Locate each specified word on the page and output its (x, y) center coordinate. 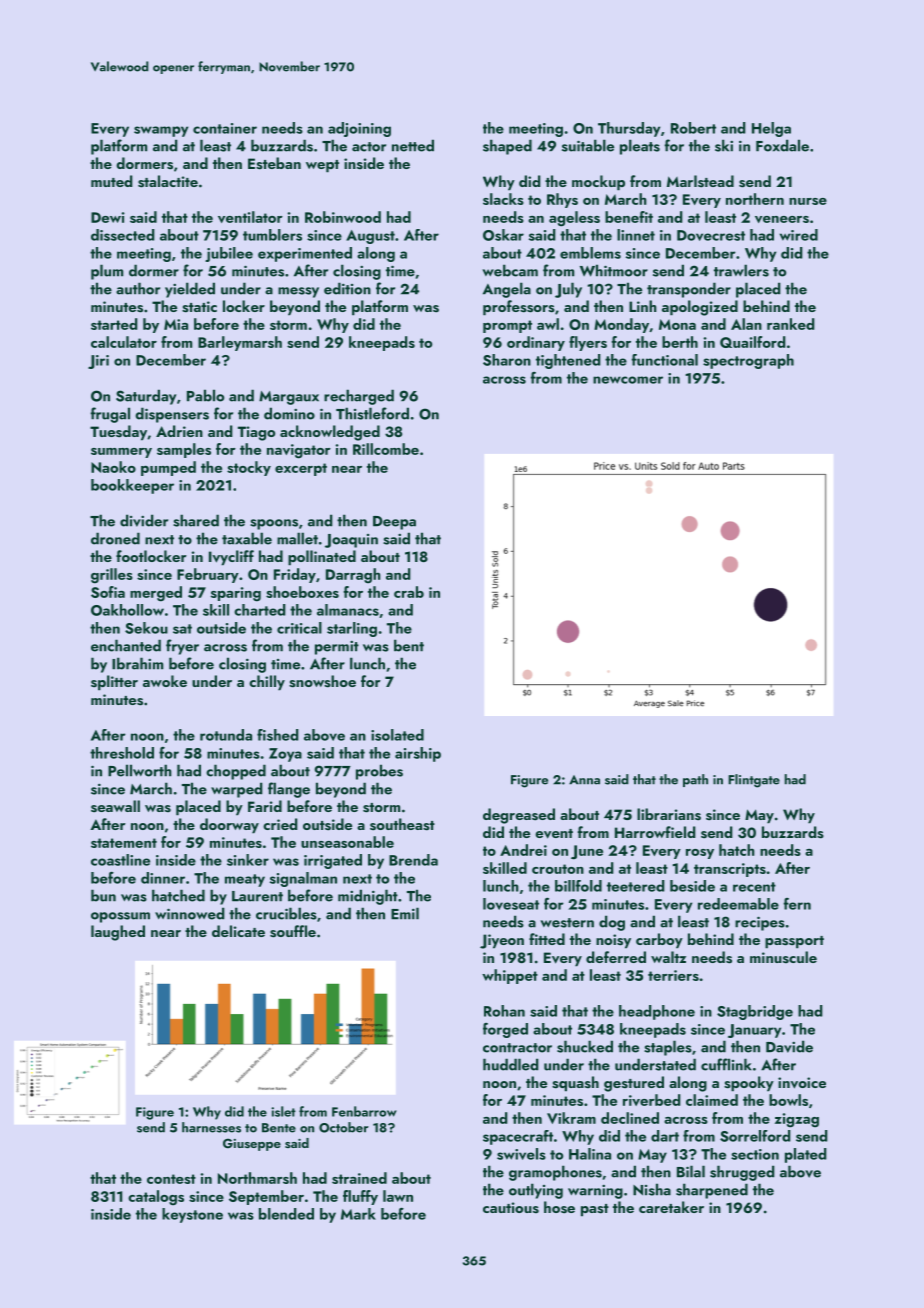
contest (171, 1179)
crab (409, 592)
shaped (507, 147)
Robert (693, 128)
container (225, 128)
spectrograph (748, 361)
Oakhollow (127, 610)
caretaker (671, 1207)
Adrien (179, 431)
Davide (789, 1046)
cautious (511, 1208)
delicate (238, 931)
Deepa (394, 523)
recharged (359, 397)
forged (505, 1030)
